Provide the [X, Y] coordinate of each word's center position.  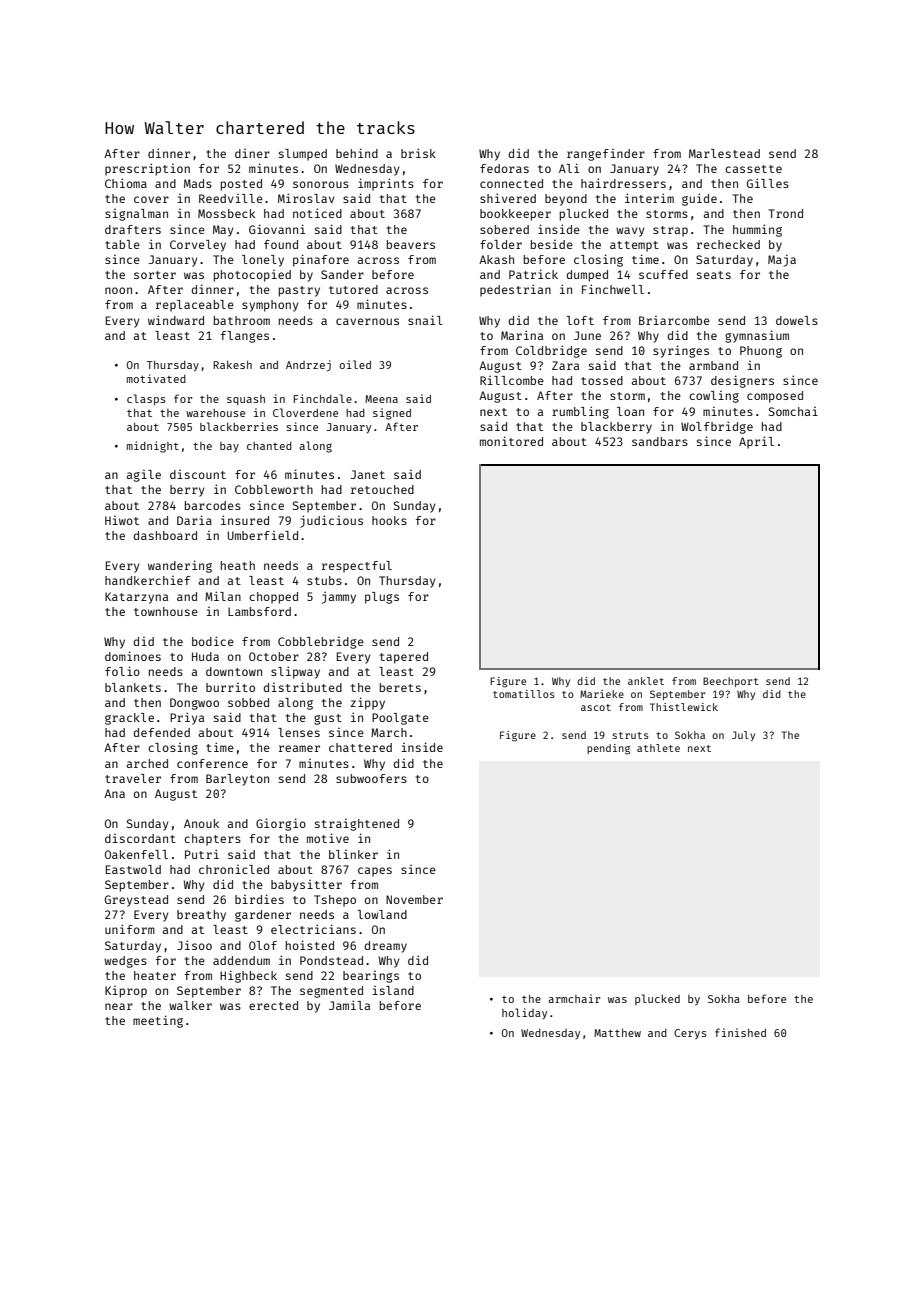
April [756, 442]
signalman [136, 215]
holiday [524, 1013]
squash [246, 400]
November [414, 899]
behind [357, 153]
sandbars [660, 441]
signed [392, 414]
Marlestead [724, 153]
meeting [158, 1021]
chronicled [234, 869]
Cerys [690, 1034]
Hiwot [122, 520]
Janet [368, 474]
